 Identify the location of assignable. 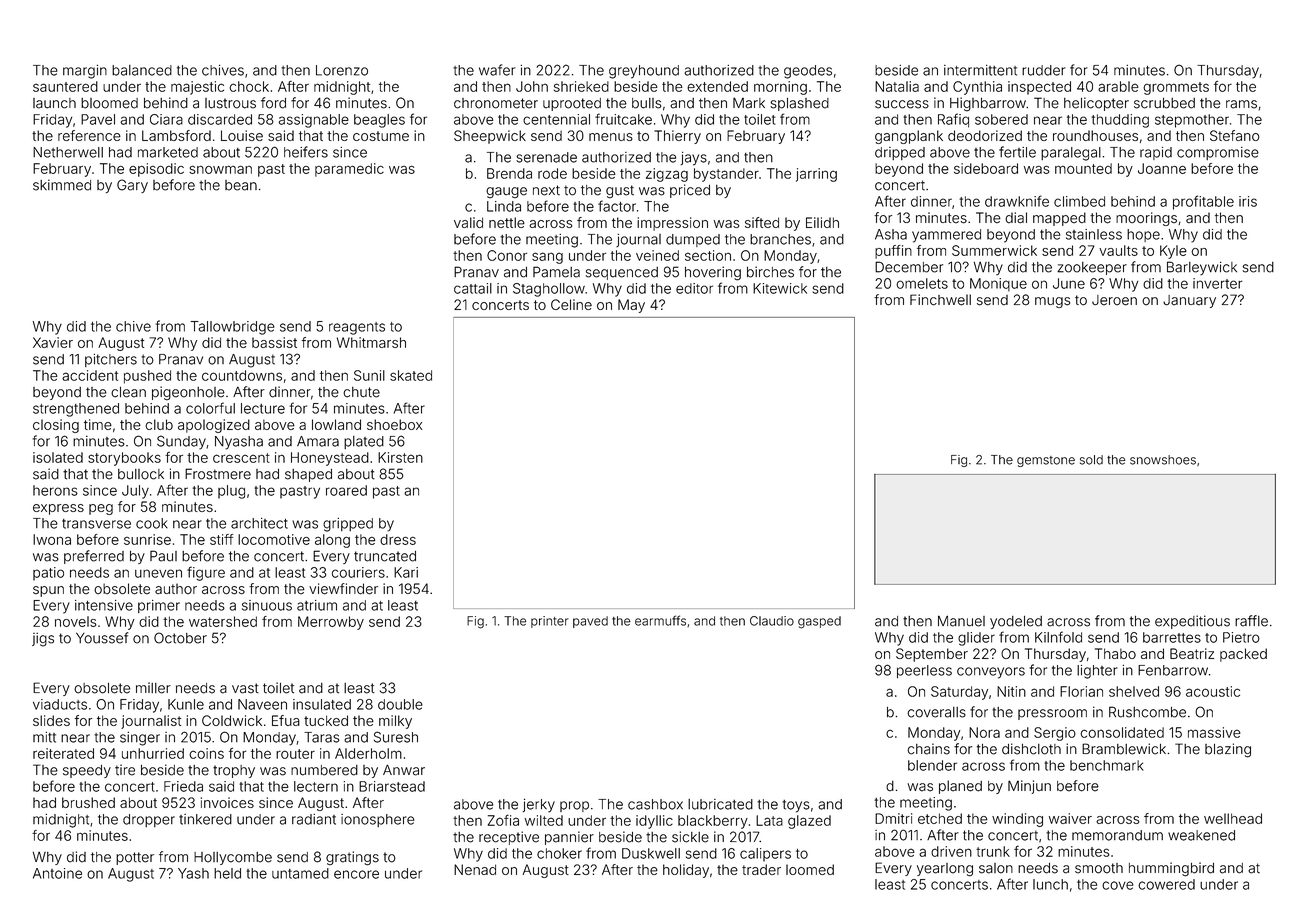
(314, 121).
